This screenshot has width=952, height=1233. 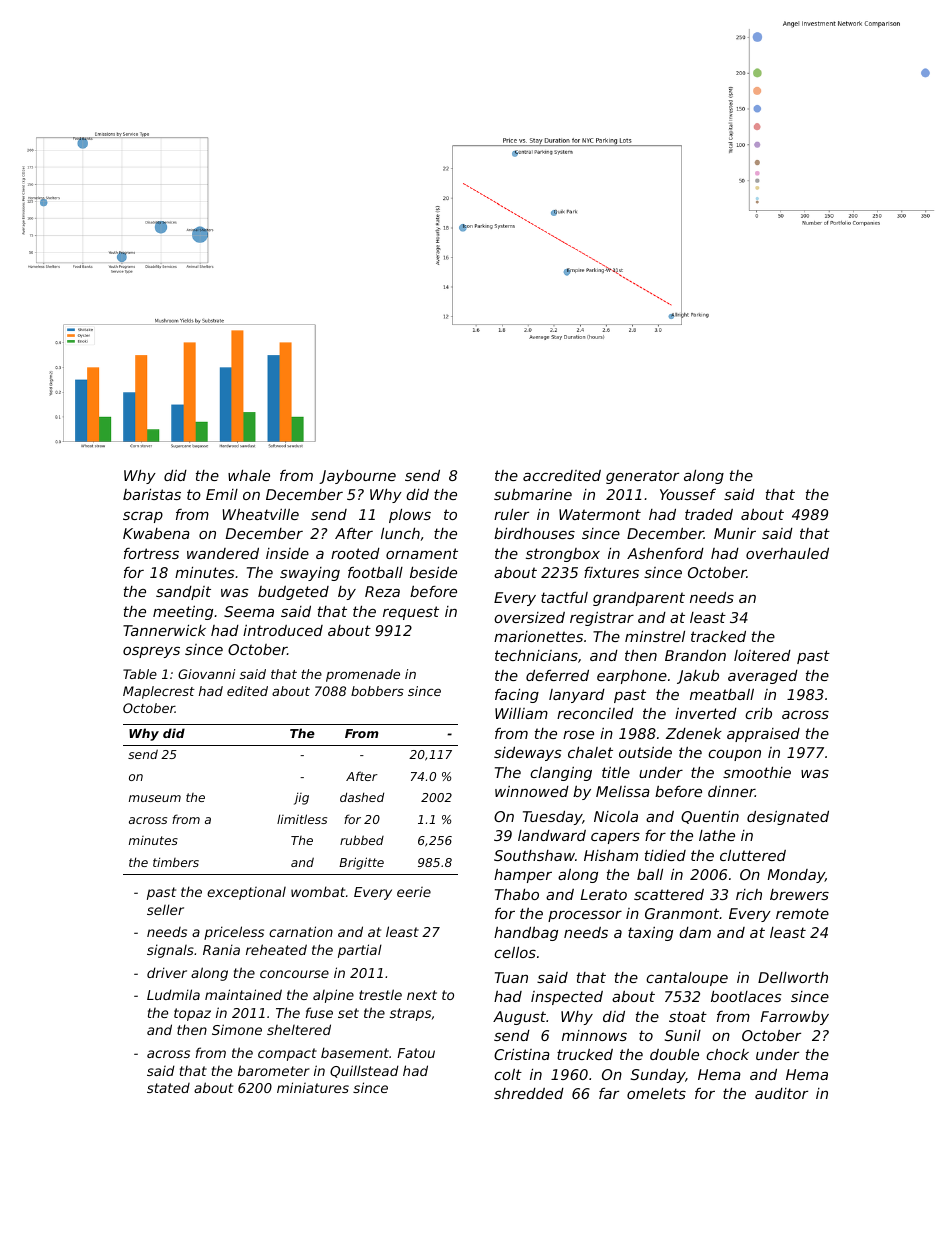 I want to click on Jaybourne, so click(x=357, y=477).
